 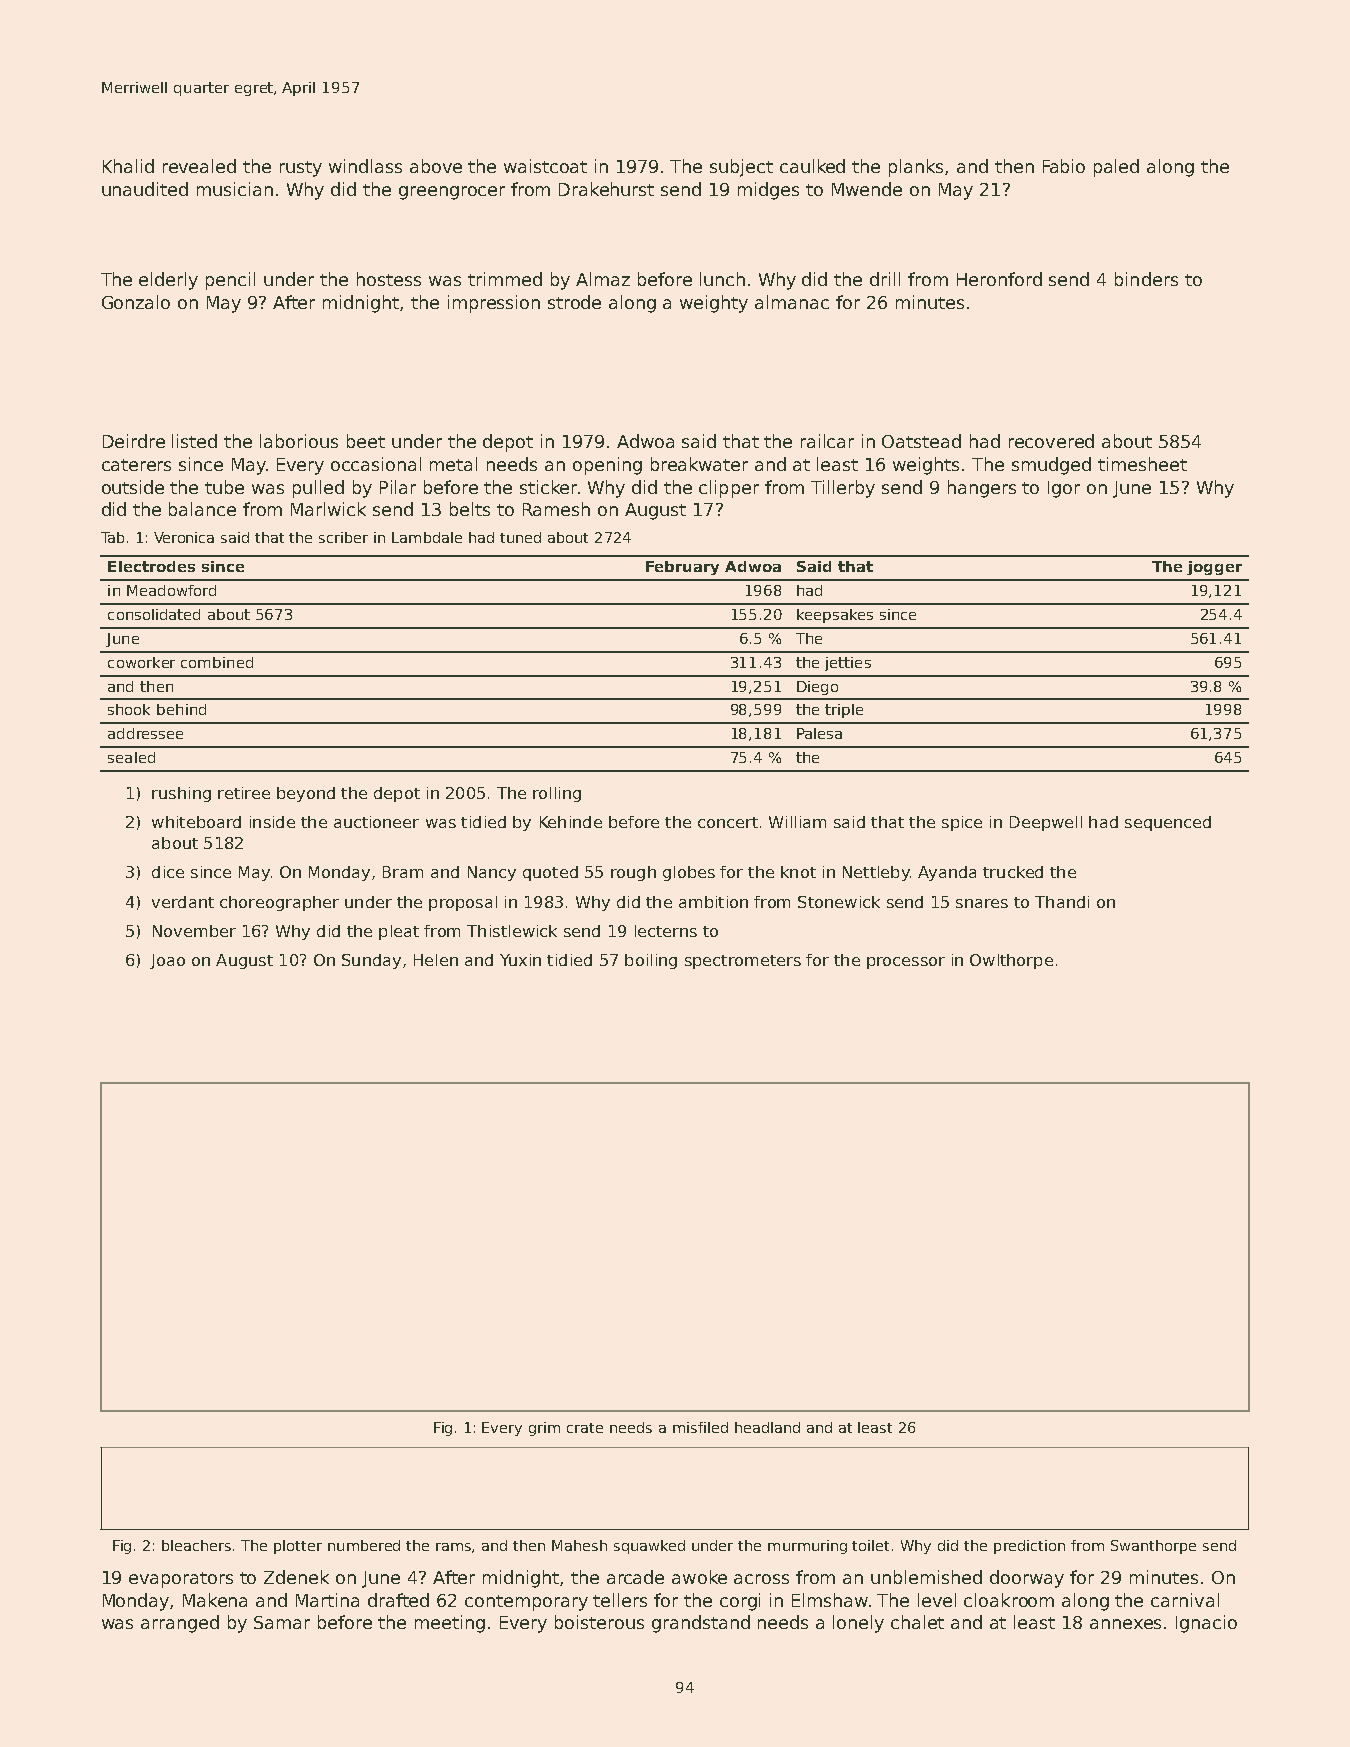 I want to click on windlass, so click(x=365, y=166).
